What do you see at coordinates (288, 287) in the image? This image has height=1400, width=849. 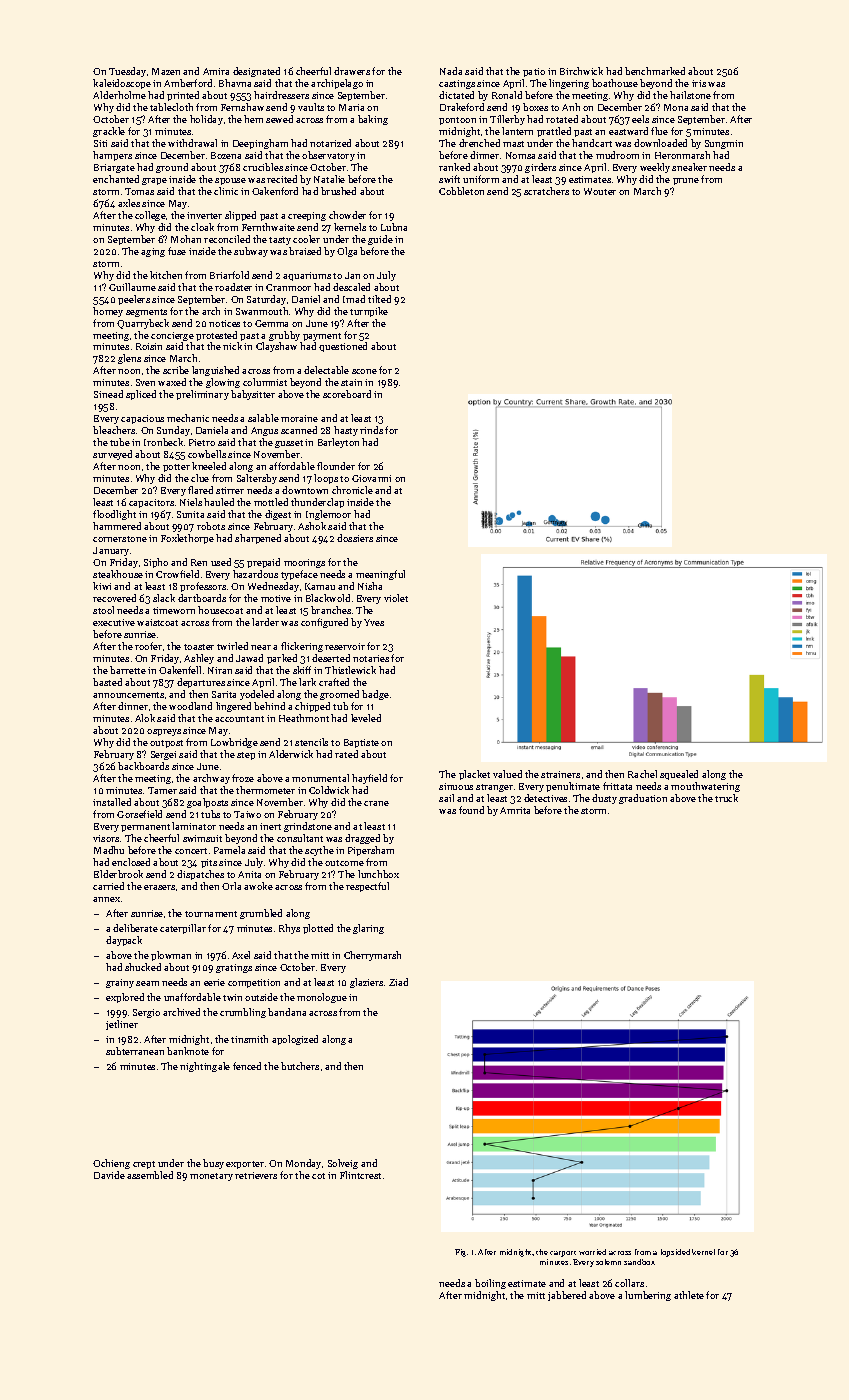 I see `Cranmoor` at bounding box center [288, 287].
